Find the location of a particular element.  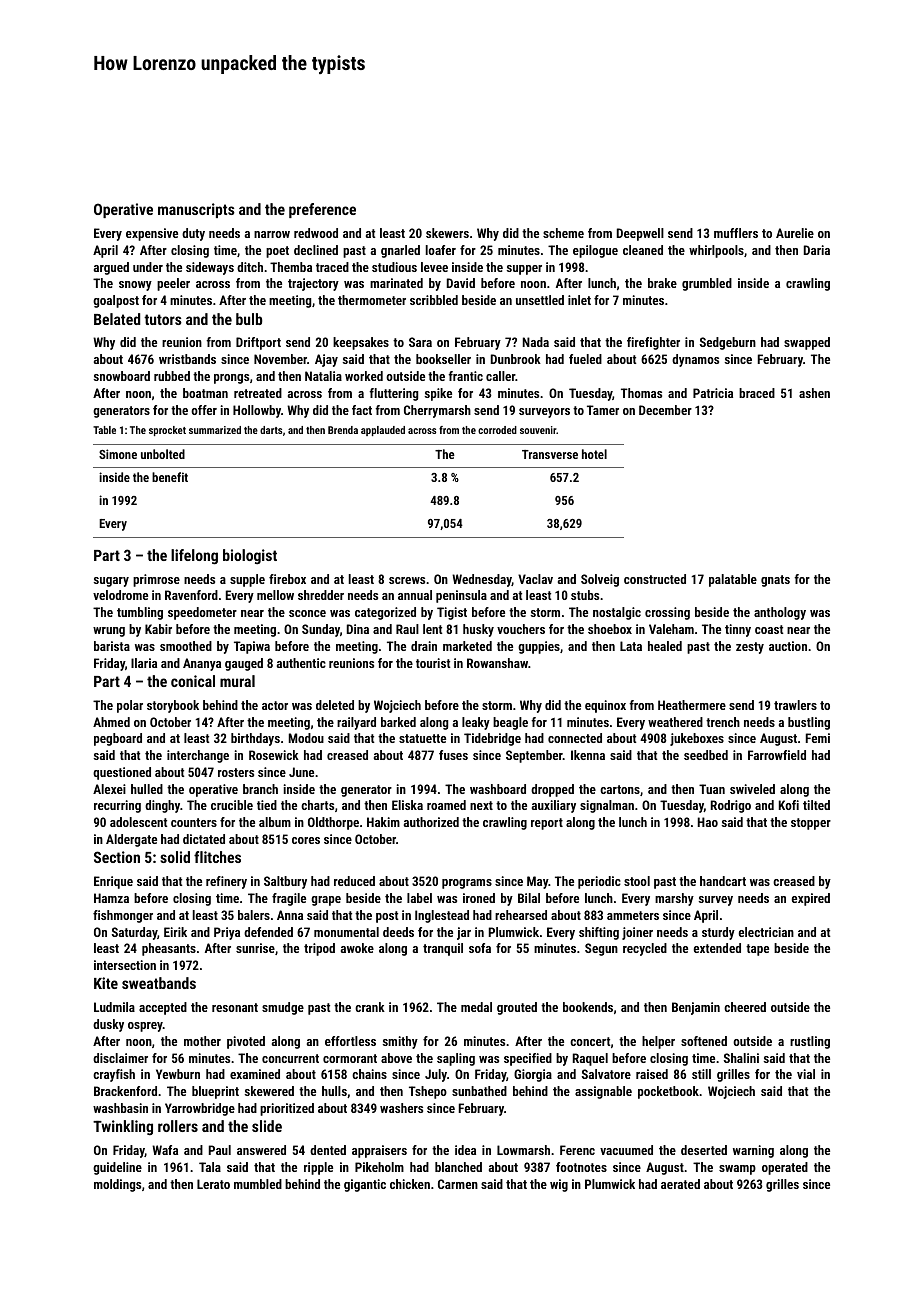

supple is located at coordinates (247, 580).
